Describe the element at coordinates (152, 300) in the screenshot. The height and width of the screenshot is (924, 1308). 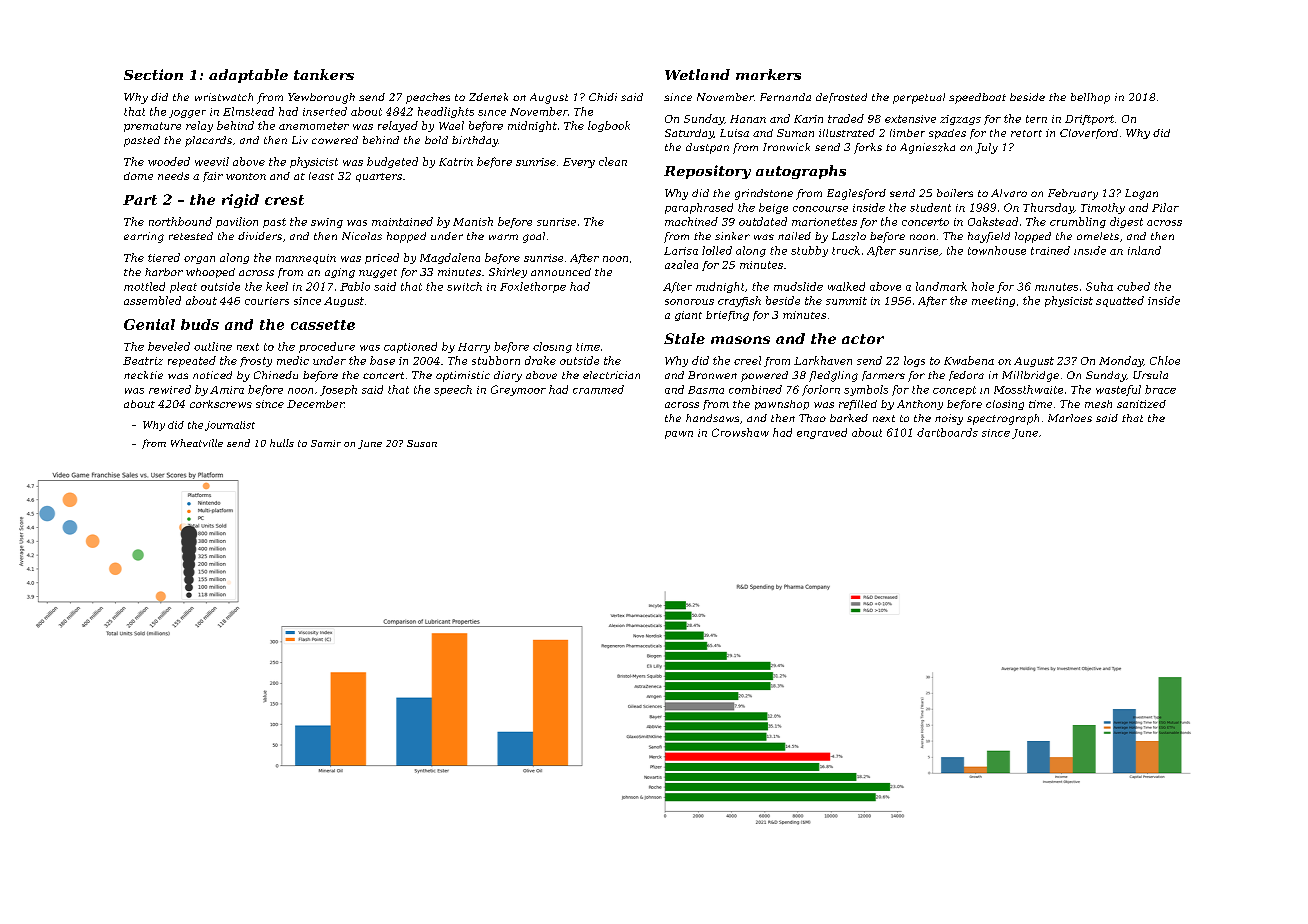
I see `assembled` at that location.
